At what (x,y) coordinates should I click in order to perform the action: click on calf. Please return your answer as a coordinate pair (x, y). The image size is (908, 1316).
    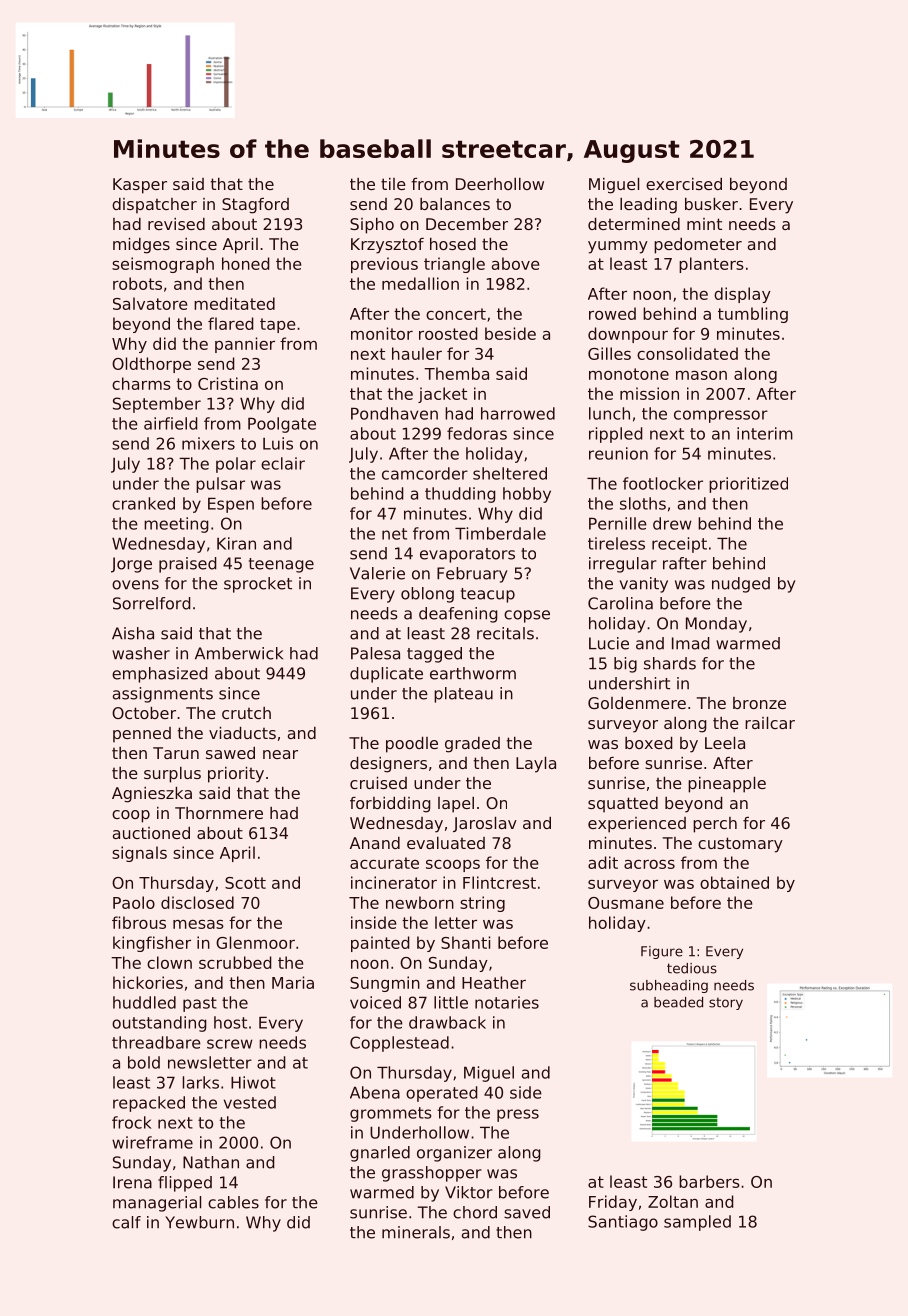
    Looking at the image, I should click on (126, 1222).
